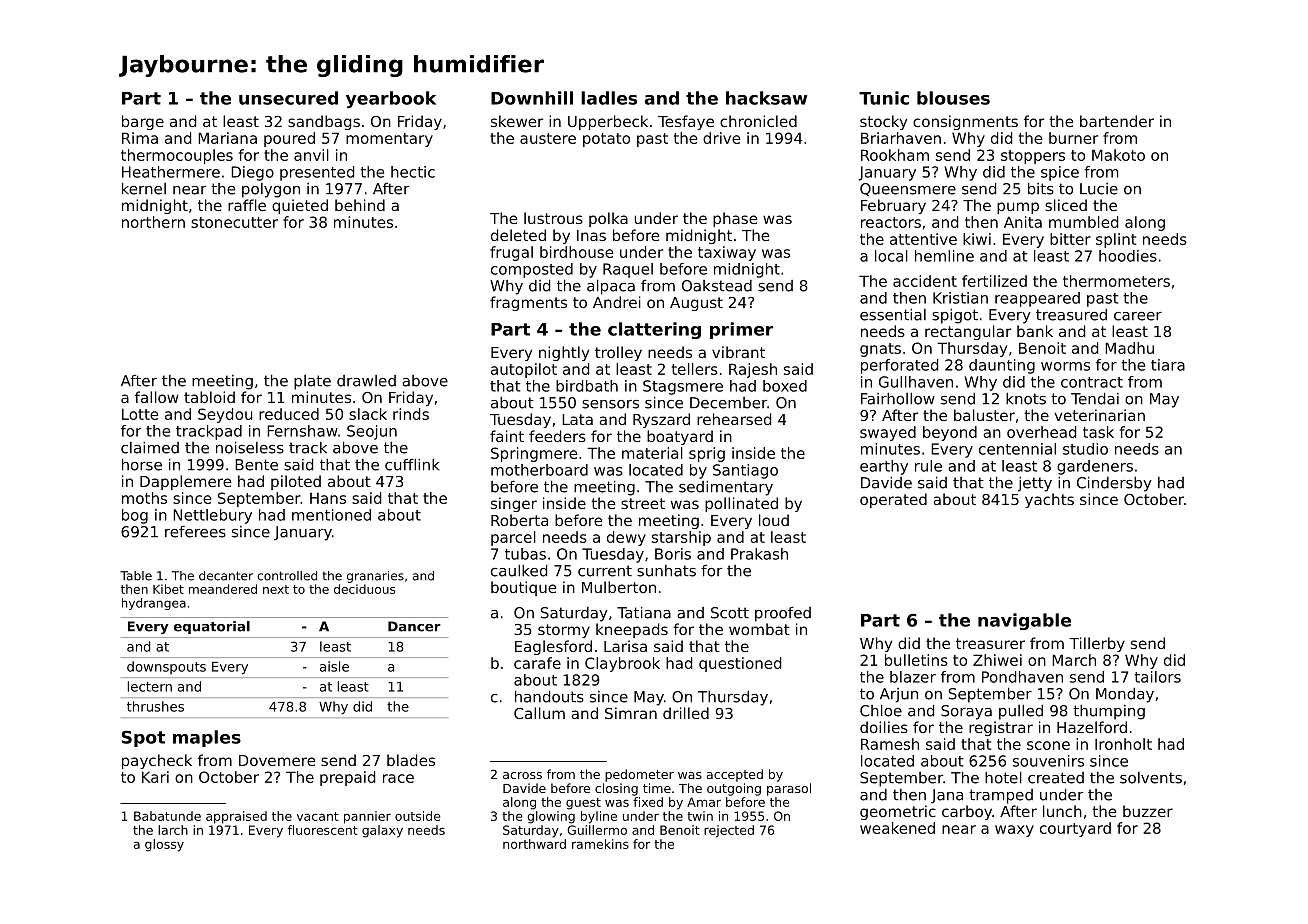 Image resolution: width=1308 pixels, height=924 pixels. What do you see at coordinates (185, 482) in the screenshot?
I see `Dapplemere` at bounding box center [185, 482].
